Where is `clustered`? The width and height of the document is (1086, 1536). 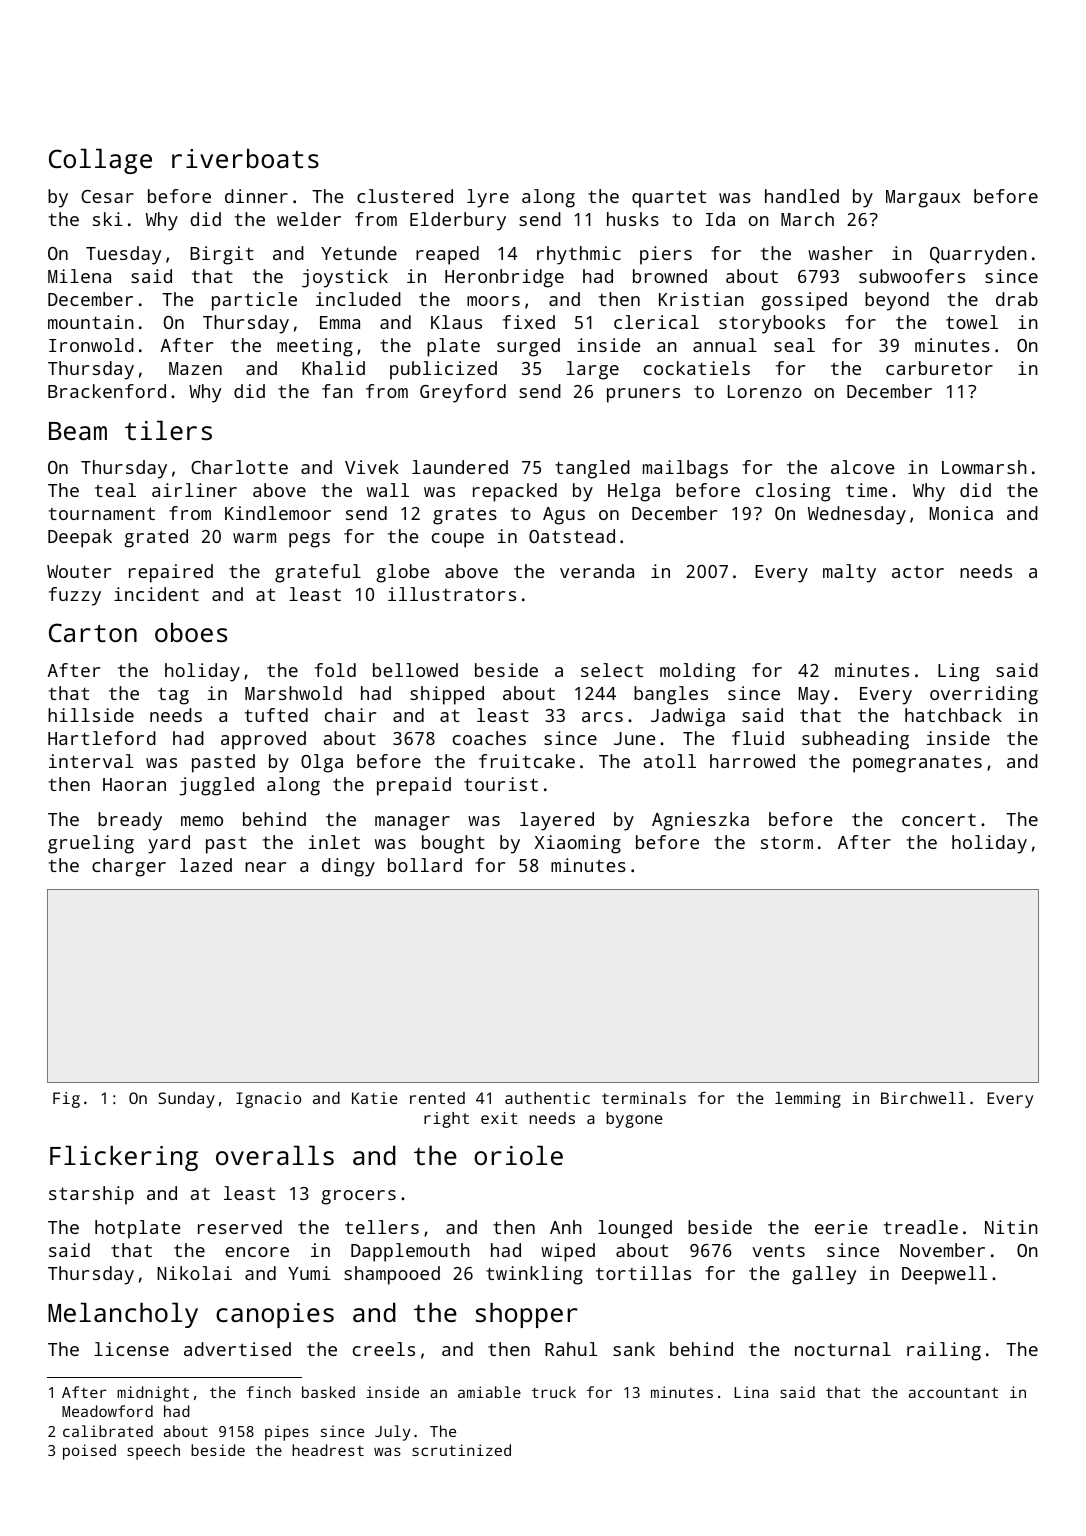
clustered is located at coordinates (405, 196).
